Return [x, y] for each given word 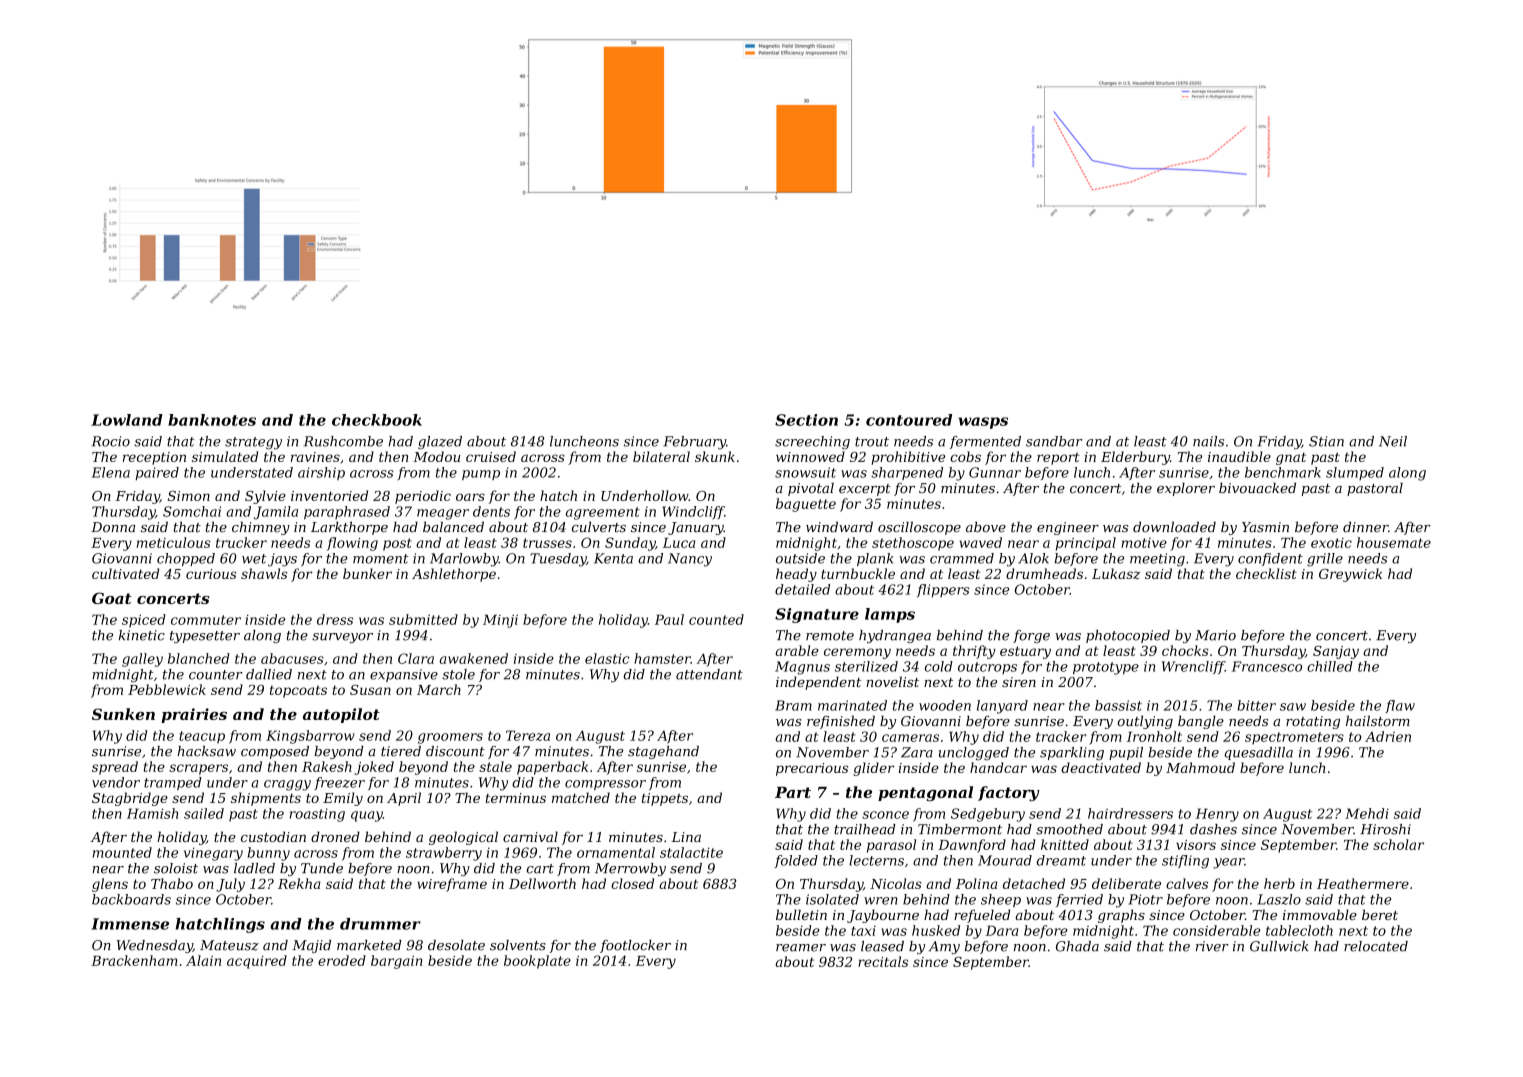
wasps [983, 423]
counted [716, 619]
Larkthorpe [349, 528]
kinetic [142, 635]
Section [806, 420]
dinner [1365, 527]
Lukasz [1116, 573]
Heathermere [1363, 883]
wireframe [452, 885]
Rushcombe [343, 441]
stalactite [691, 852]
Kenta [613, 558]
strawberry [444, 854]
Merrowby [630, 869]
